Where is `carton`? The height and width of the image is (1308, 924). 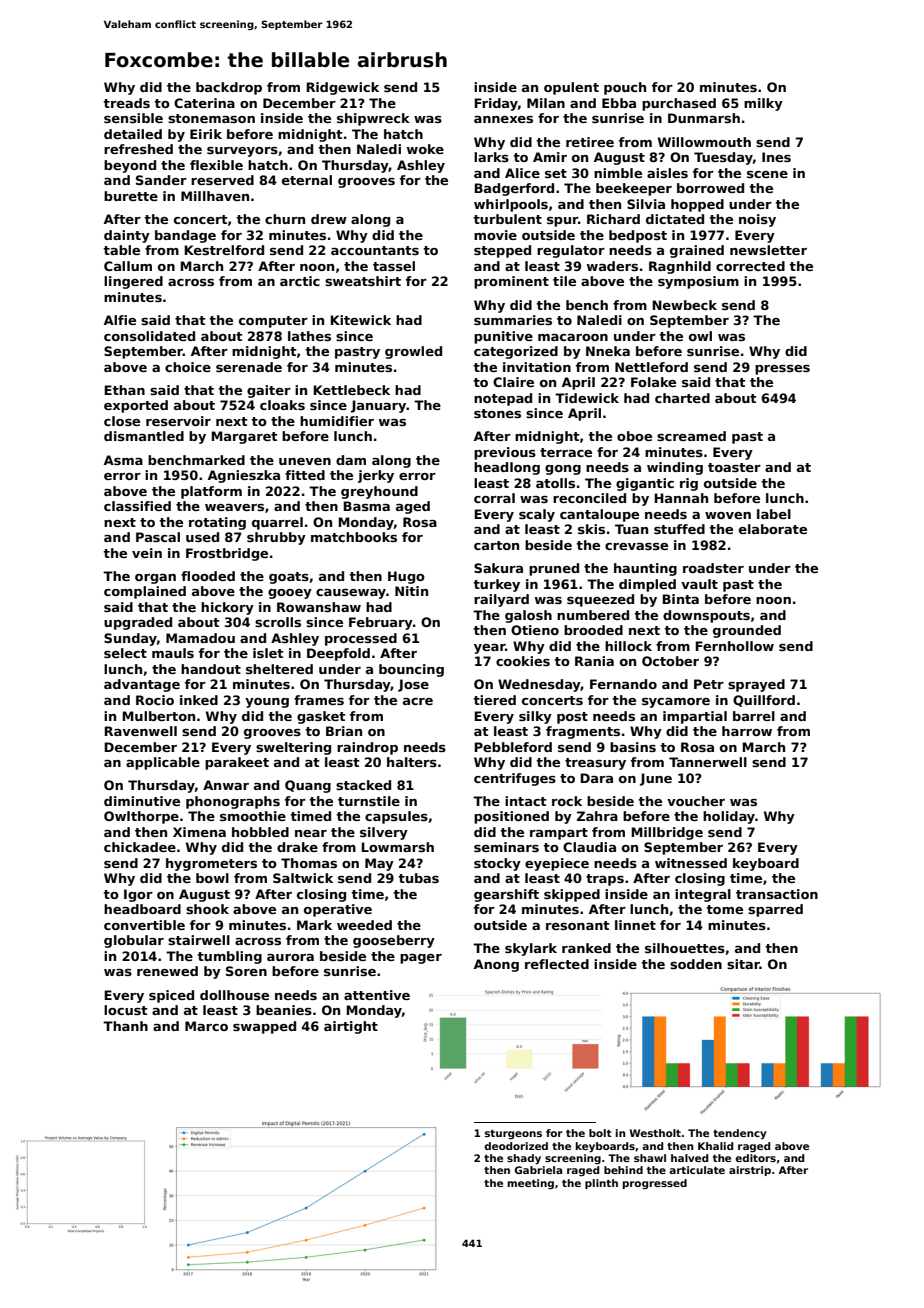 carton is located at coordinates (496, 545).
